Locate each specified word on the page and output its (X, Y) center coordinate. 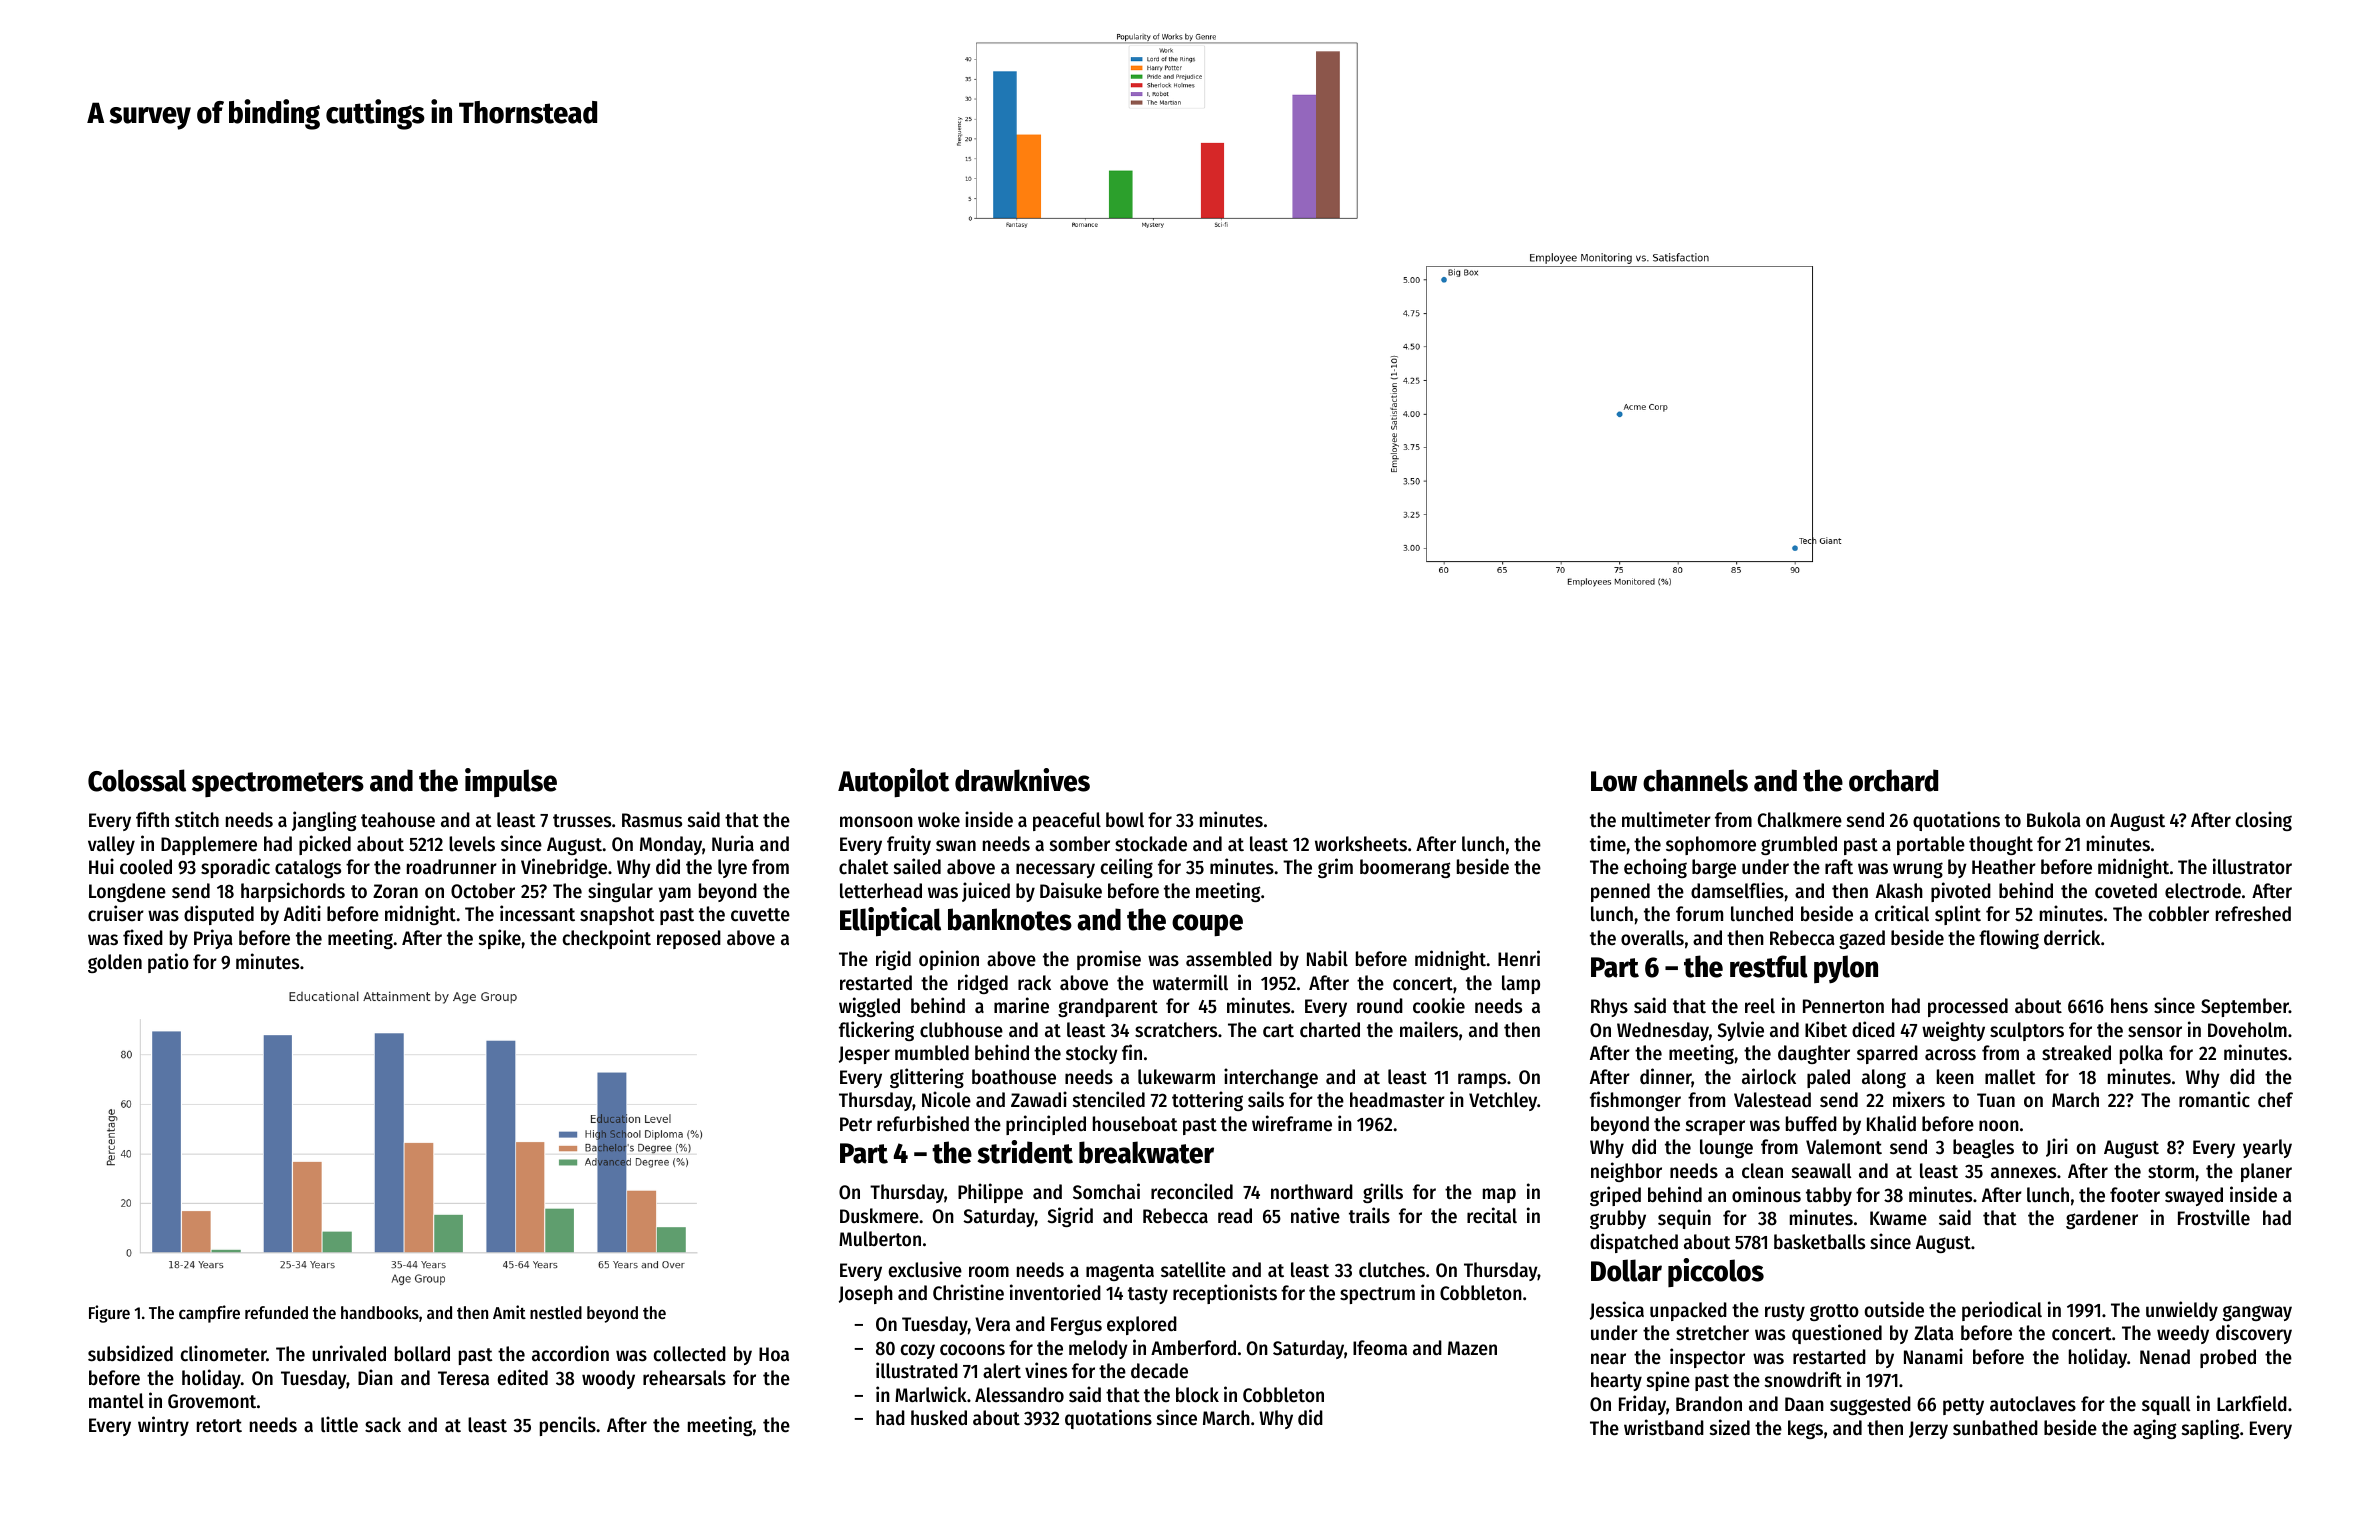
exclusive (925, 1269)
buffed (1811, 1124)
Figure (109, 1314)
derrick (2072, 937)
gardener (2102, 1219)
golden (115, 963)
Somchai (1106, 1191)
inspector (1707, 1358)
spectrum (1377, 1295)
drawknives (1022, 780)
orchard (1893, 780)
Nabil (1327, 958)
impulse (511, 782)
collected (690, 1354)
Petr (856, 1124)
